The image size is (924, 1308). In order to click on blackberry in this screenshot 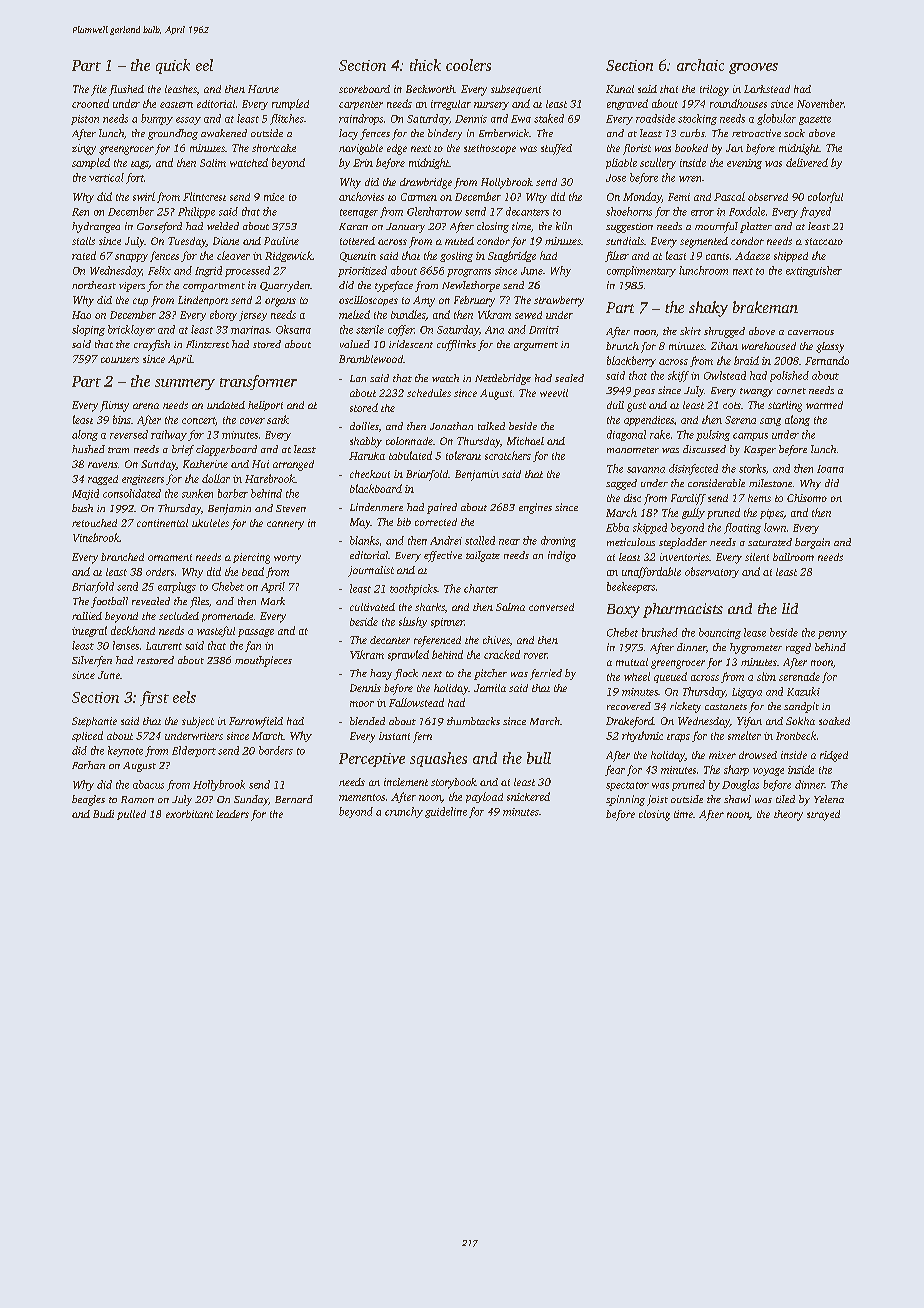, I will do `click(631, 361)`.
